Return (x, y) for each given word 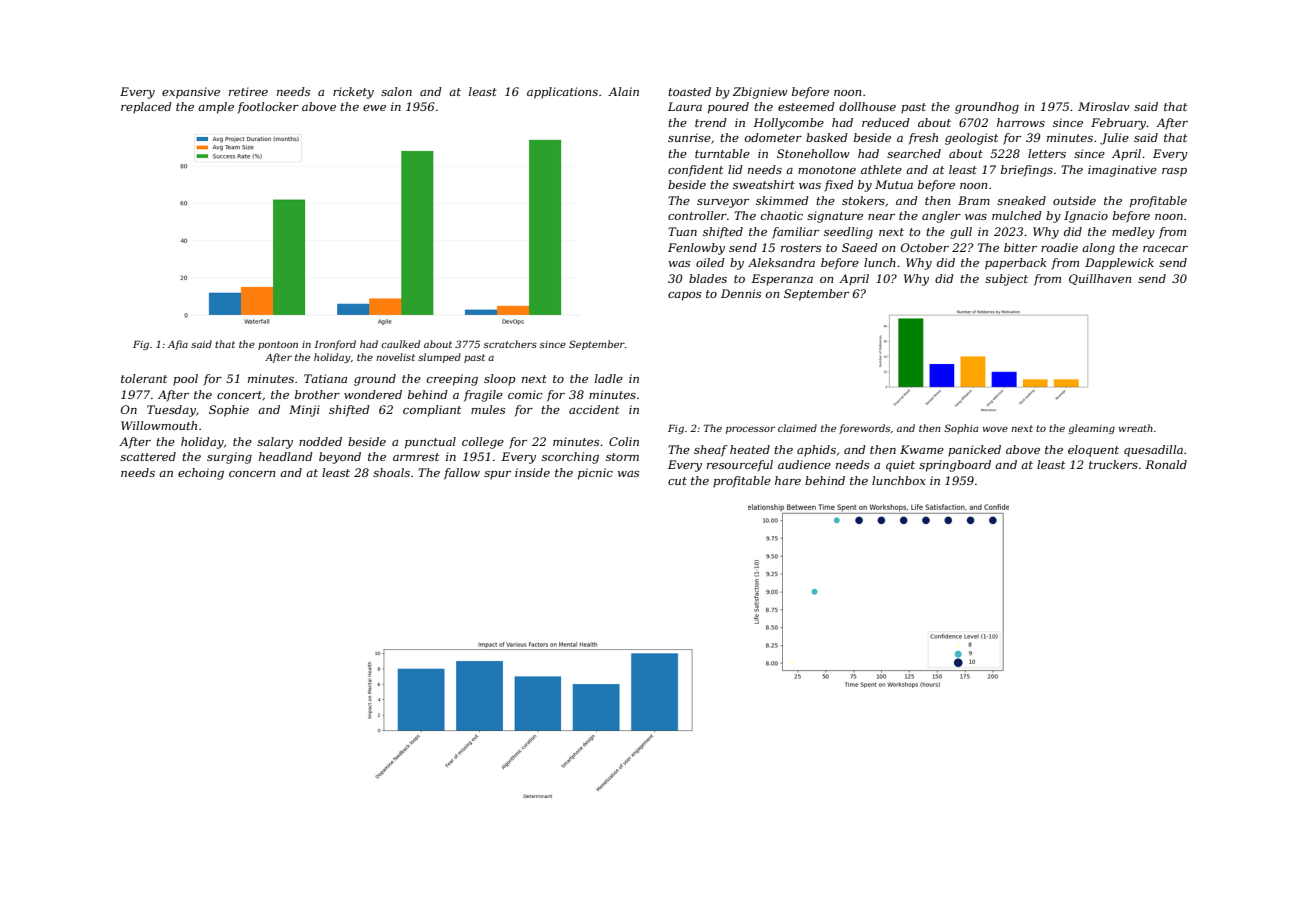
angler (941, 217)
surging (229, 458)
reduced (886, 122)
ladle (609, 378)
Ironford (335, 345)
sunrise (689, 137)
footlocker (268, 108)
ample (216, 108)
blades (708, 278)
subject (1006, 280)
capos (684, 296)
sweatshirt (764, 184)
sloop (500, 380)
